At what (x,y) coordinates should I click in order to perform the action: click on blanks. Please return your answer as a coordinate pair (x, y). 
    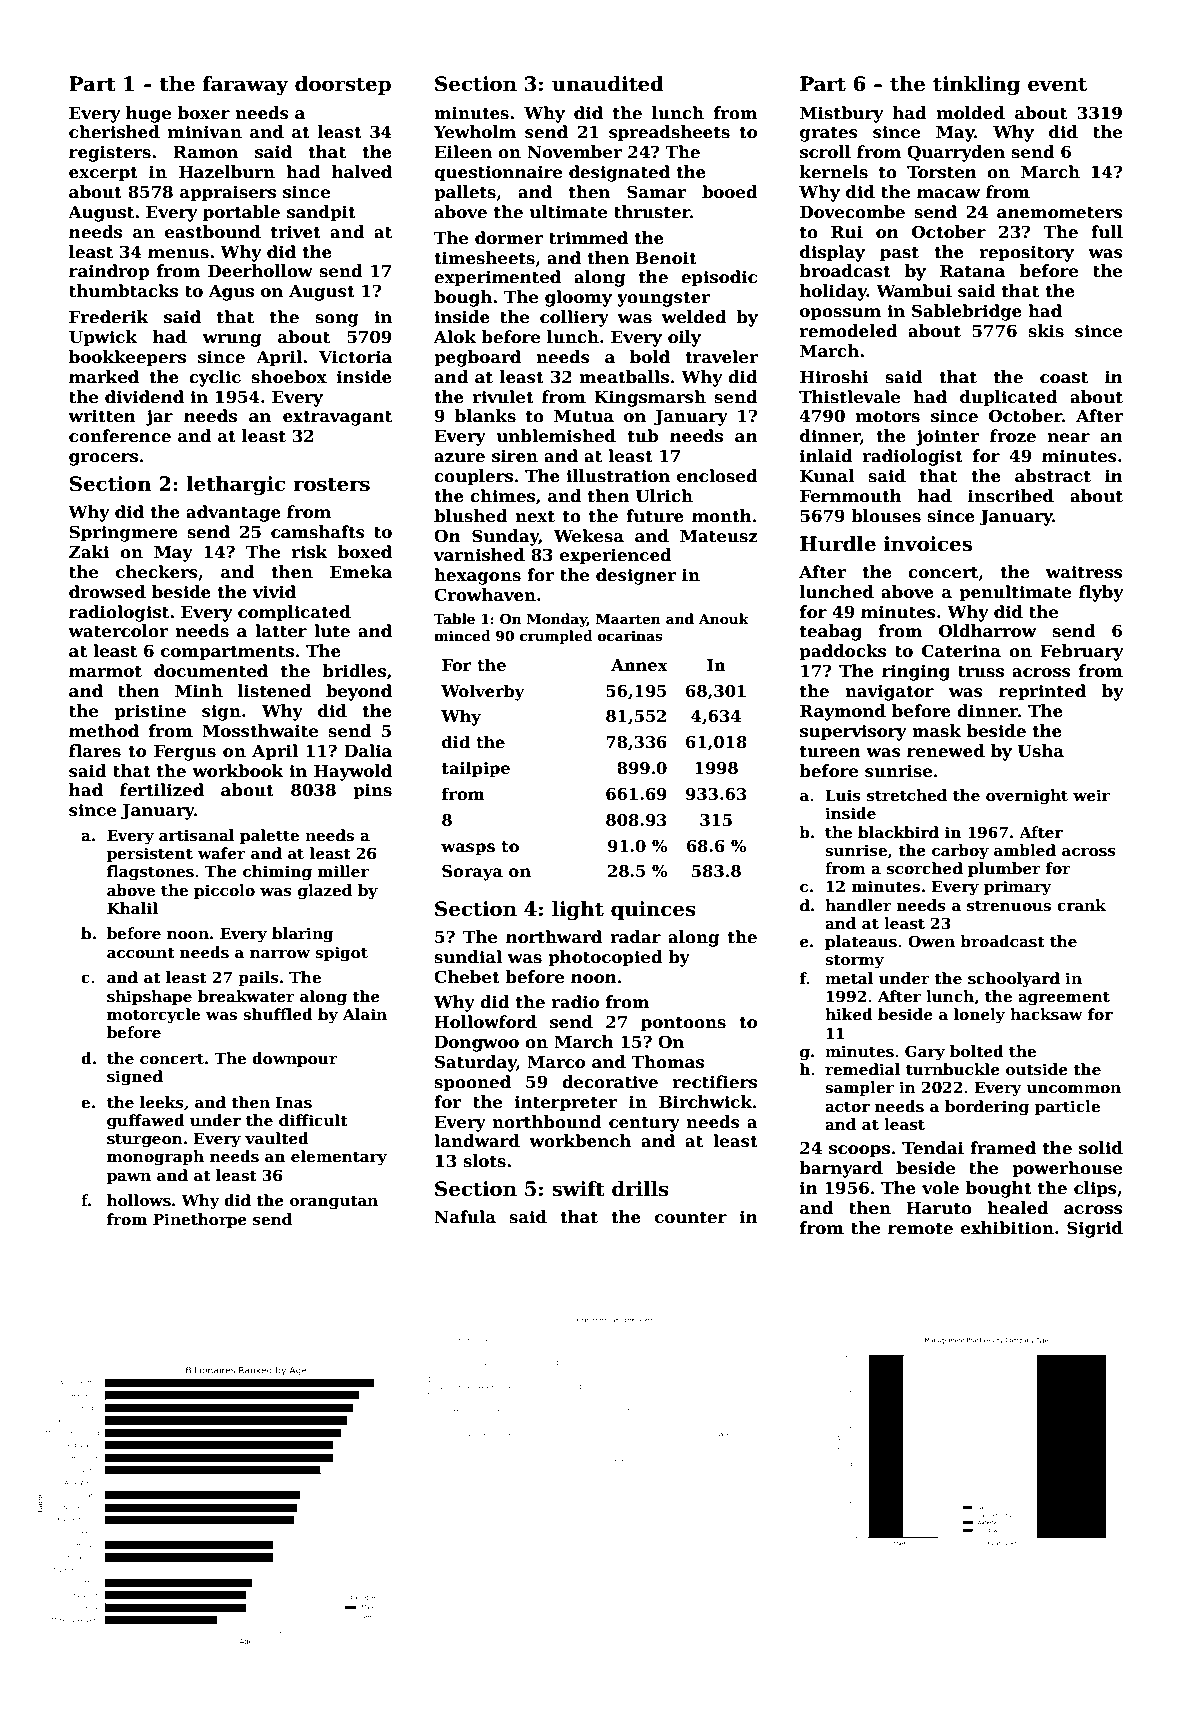
    Looking at the image, I should click on (485, 416).
